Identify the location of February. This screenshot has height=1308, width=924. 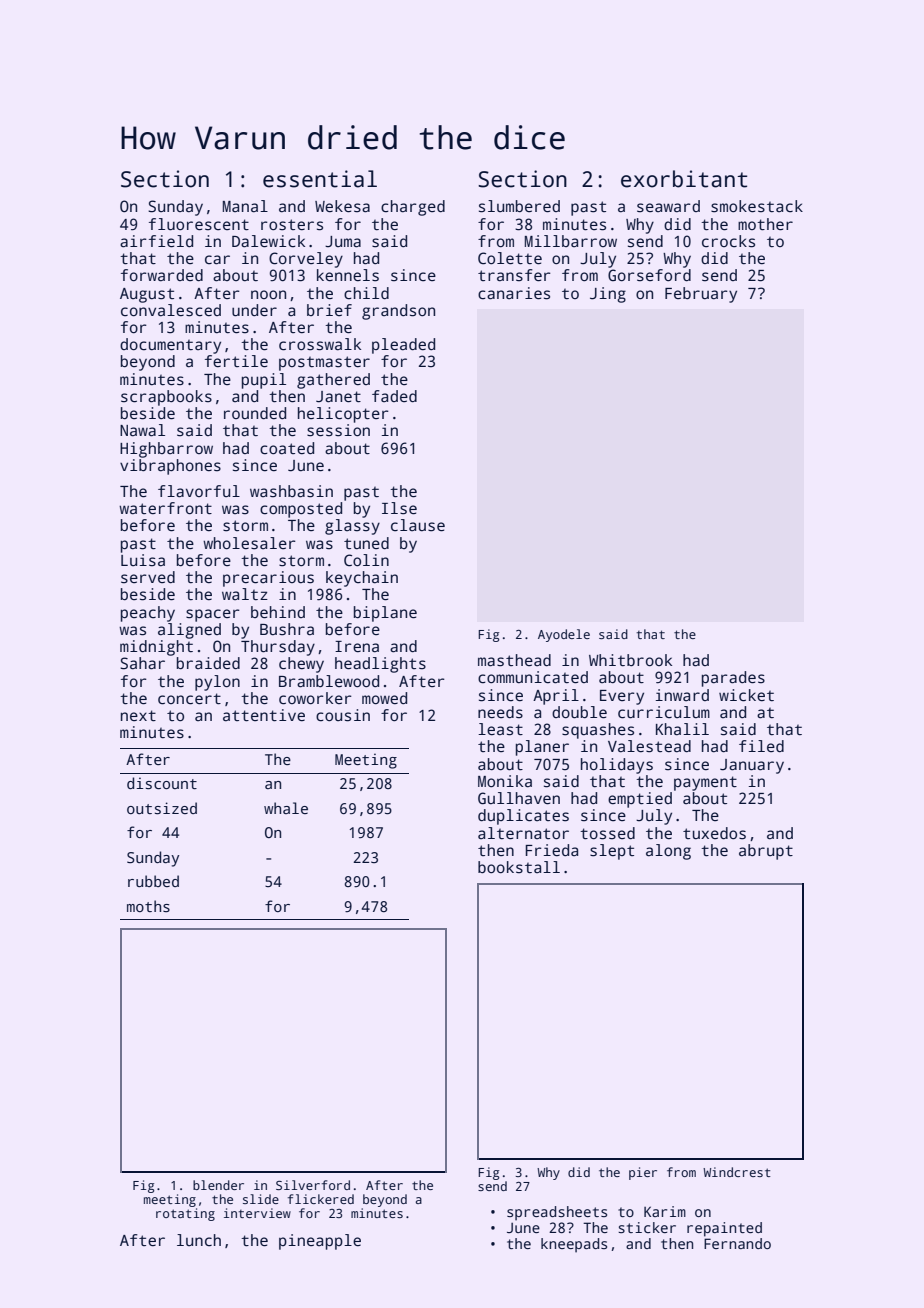
(701, 295).
